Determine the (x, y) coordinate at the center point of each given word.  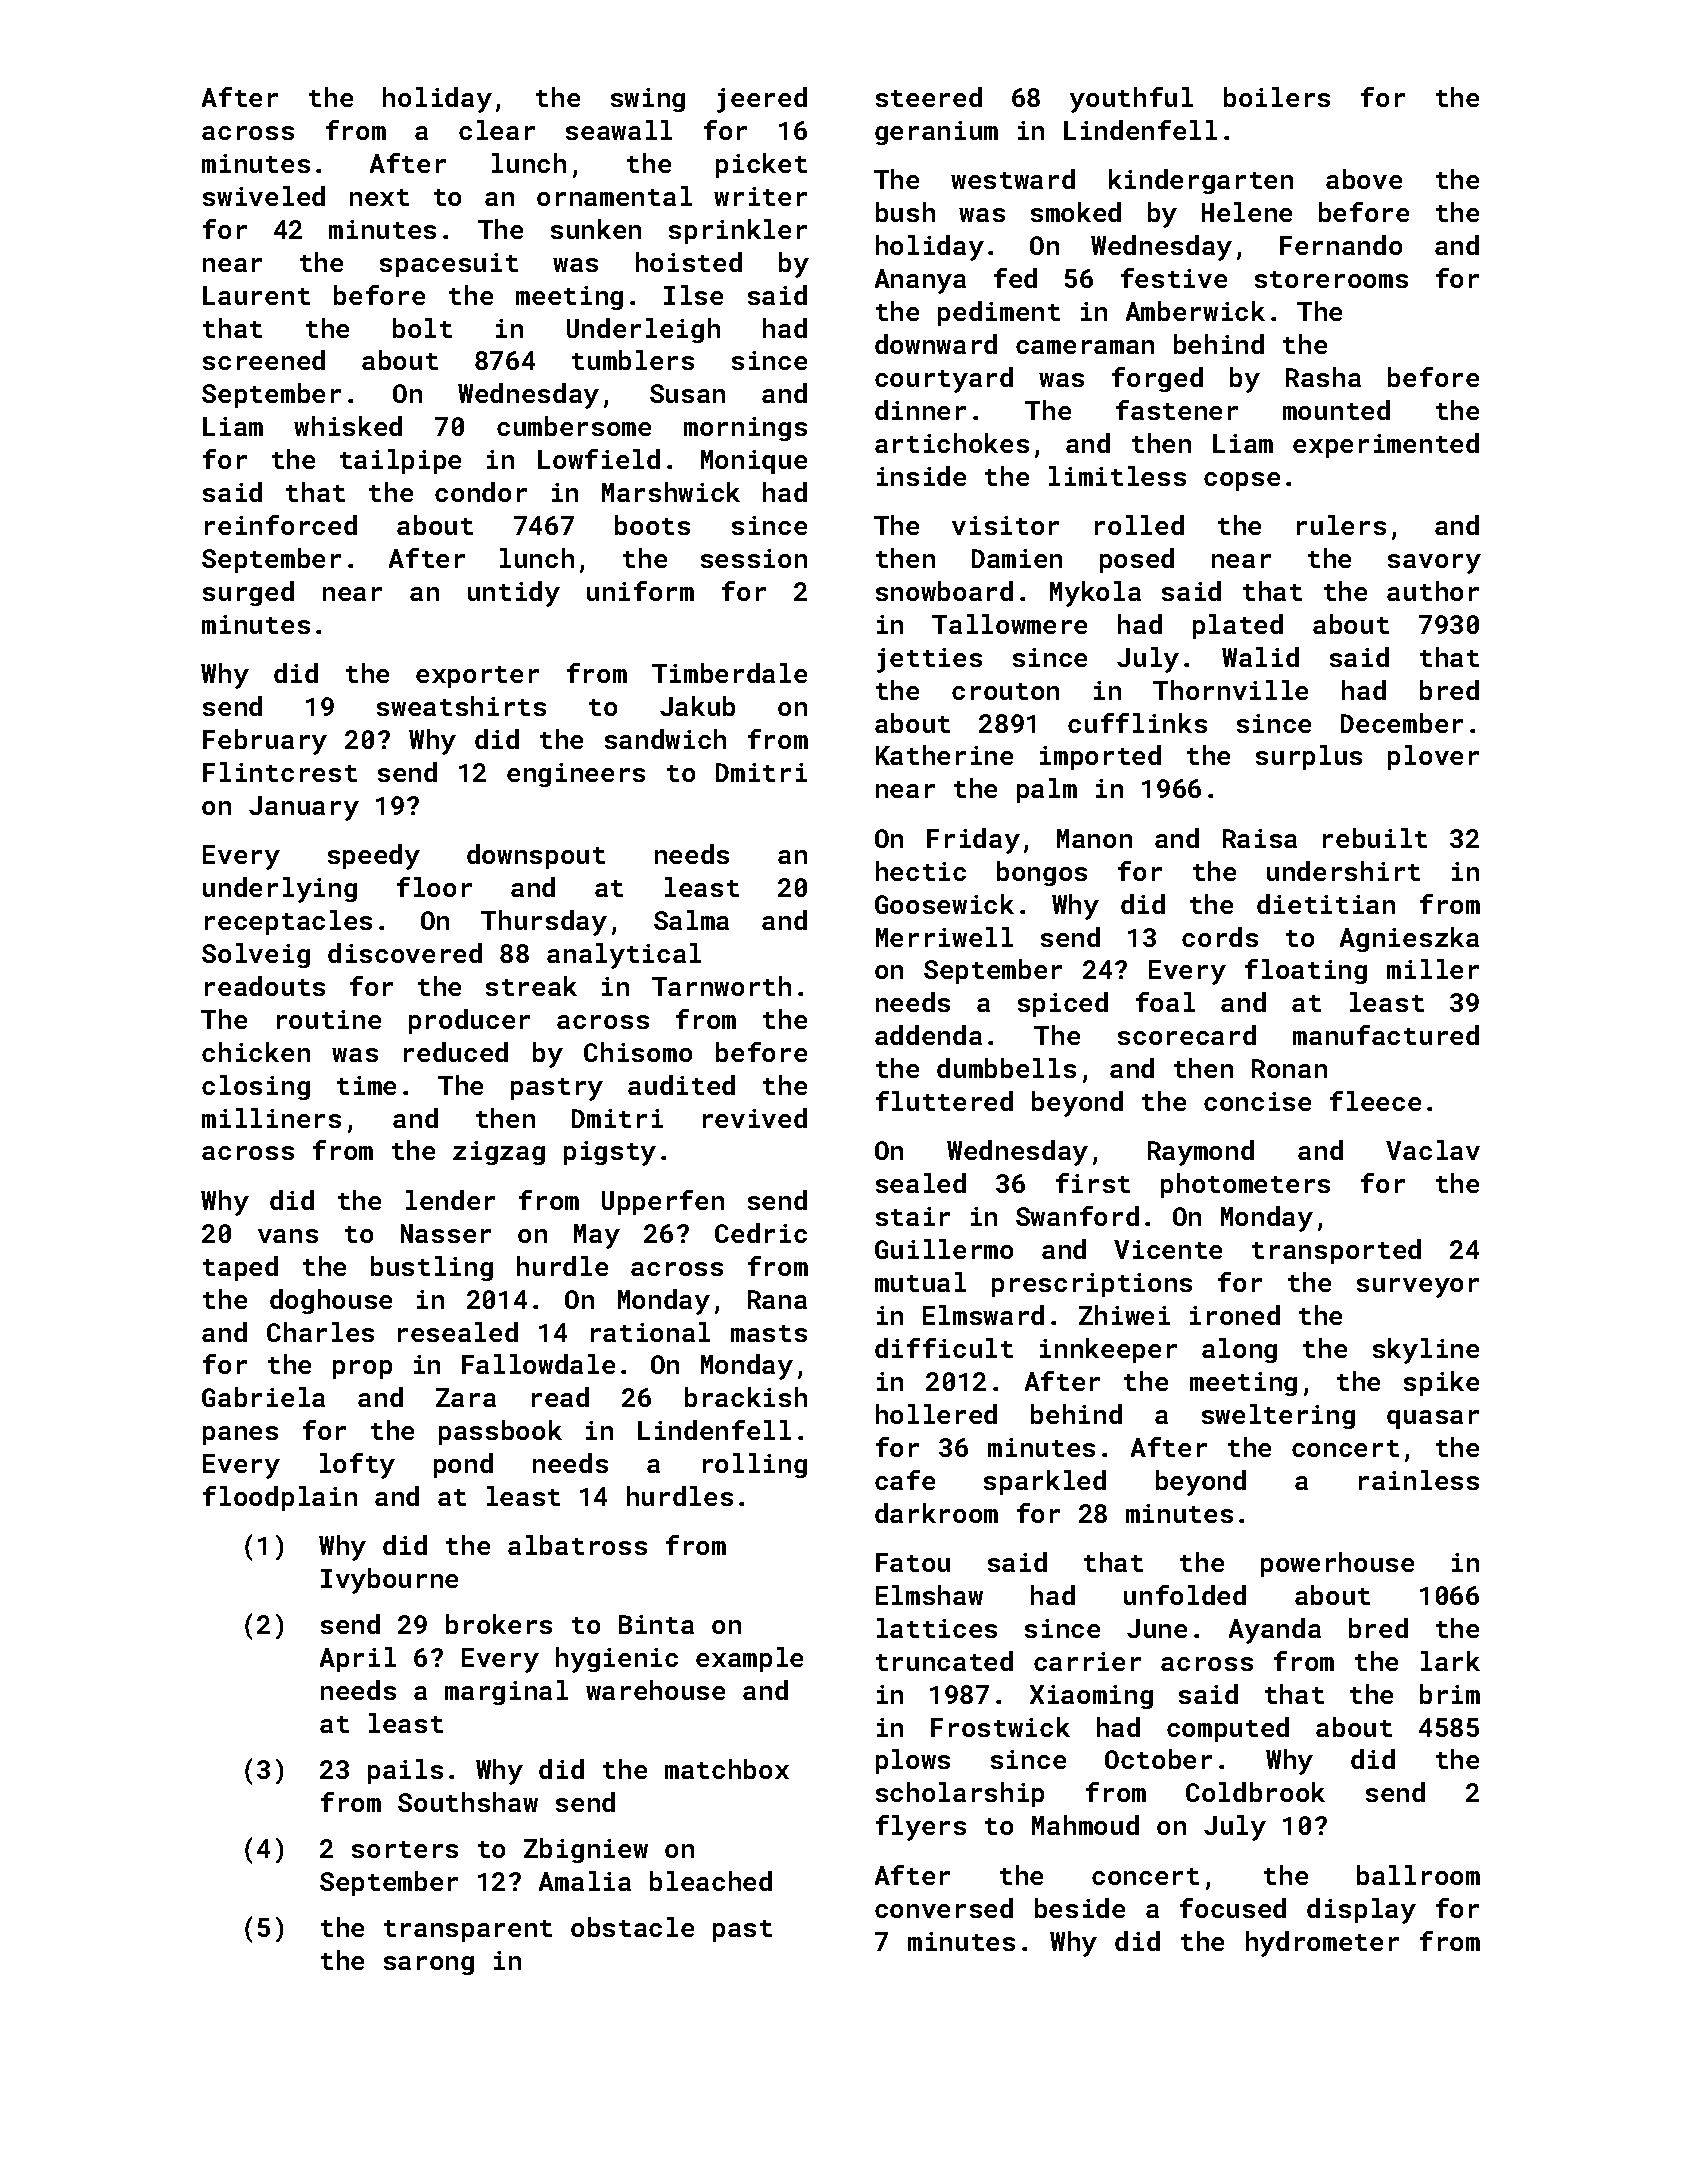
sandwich (665, 739)
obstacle (632, 1927)
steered (929, 97)
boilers (1277, 97)
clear (497, 130)
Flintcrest (280, 772)
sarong (429, 1965)
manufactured (1386, 1035)
